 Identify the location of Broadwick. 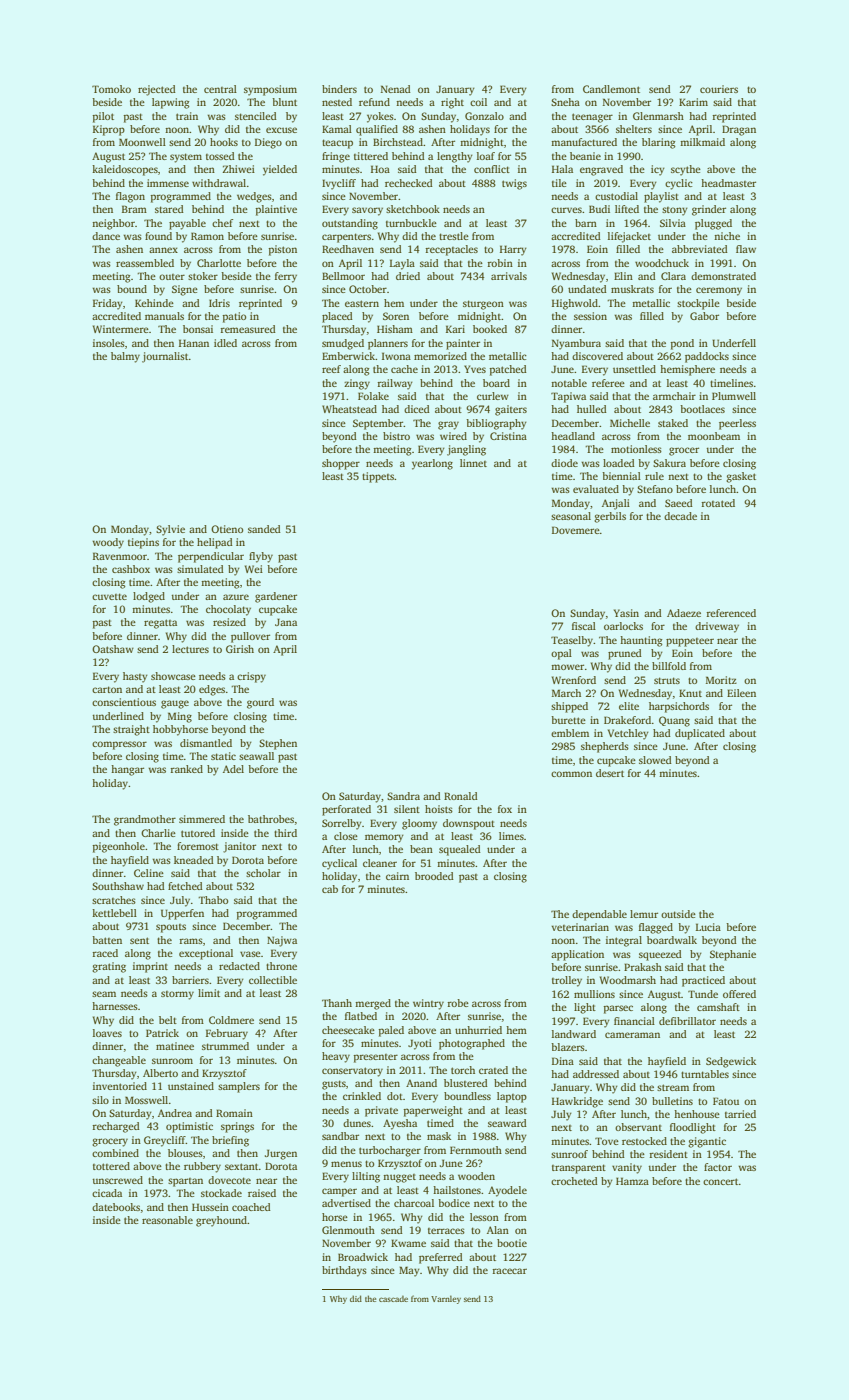
(363, 1257).
